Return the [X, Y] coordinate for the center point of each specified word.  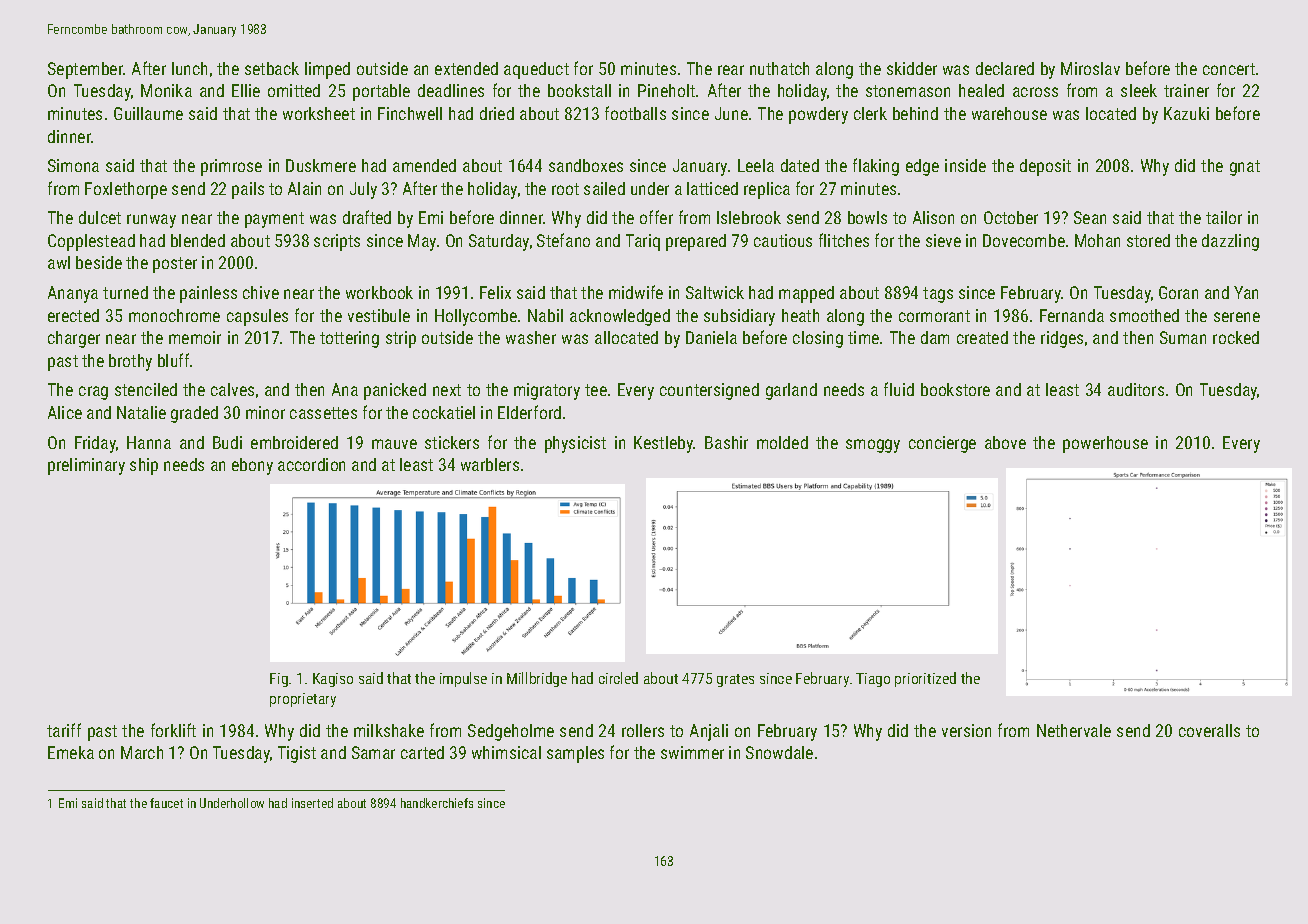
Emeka [71, 752]
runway [151, 221]
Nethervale [1074, 730]
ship [144, 466]
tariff [64, 730]
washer [531, 337]
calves [232, 389]
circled [618, 678]
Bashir [726, 442]
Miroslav [1090, 68]
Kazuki [1186, 113]
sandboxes [586, 165]
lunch [189, 68]
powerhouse [1105, 444]
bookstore [955, 389]
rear [731, 70]
